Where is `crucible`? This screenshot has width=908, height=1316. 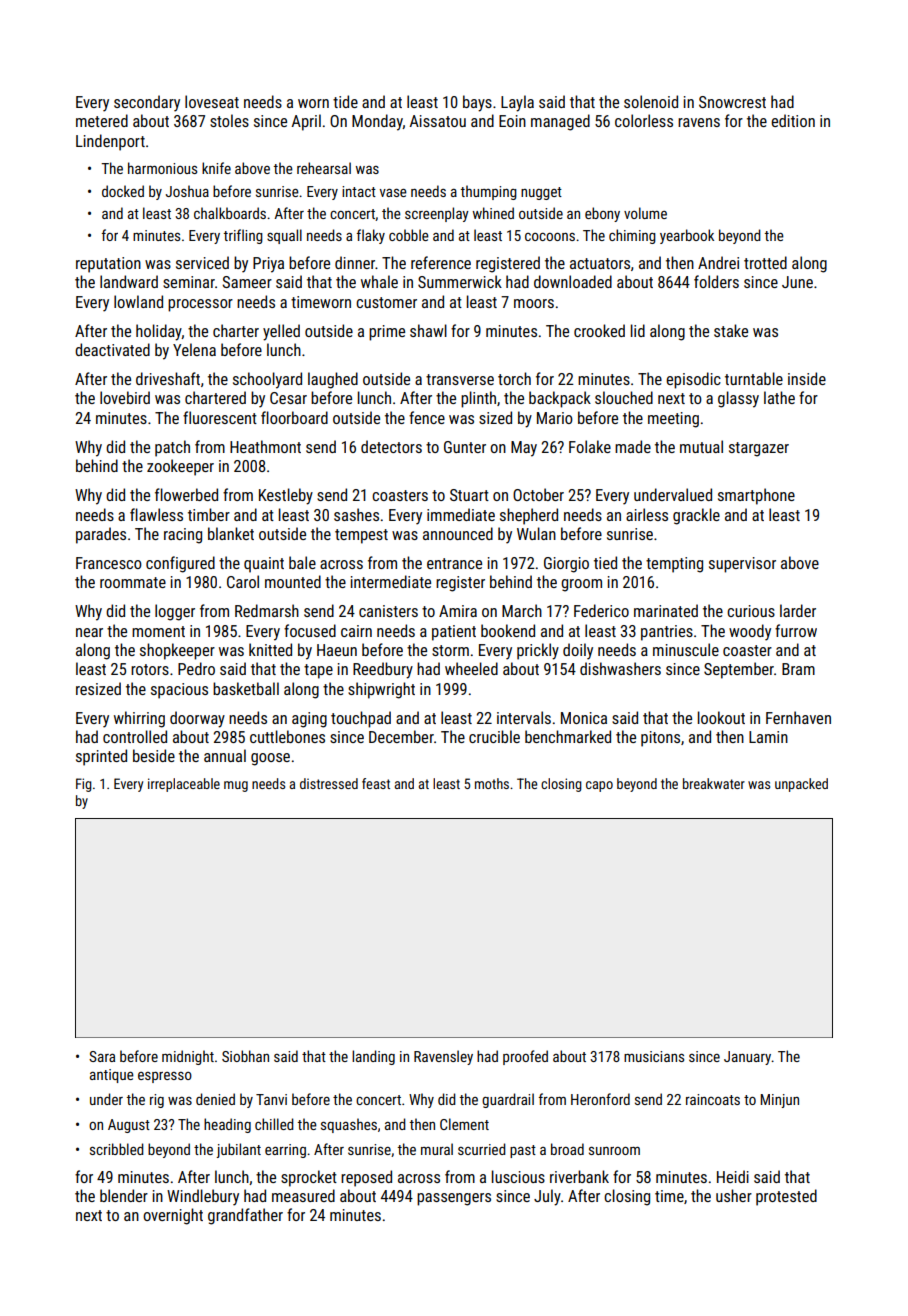
crucible is located at coordinates (494, 736).
